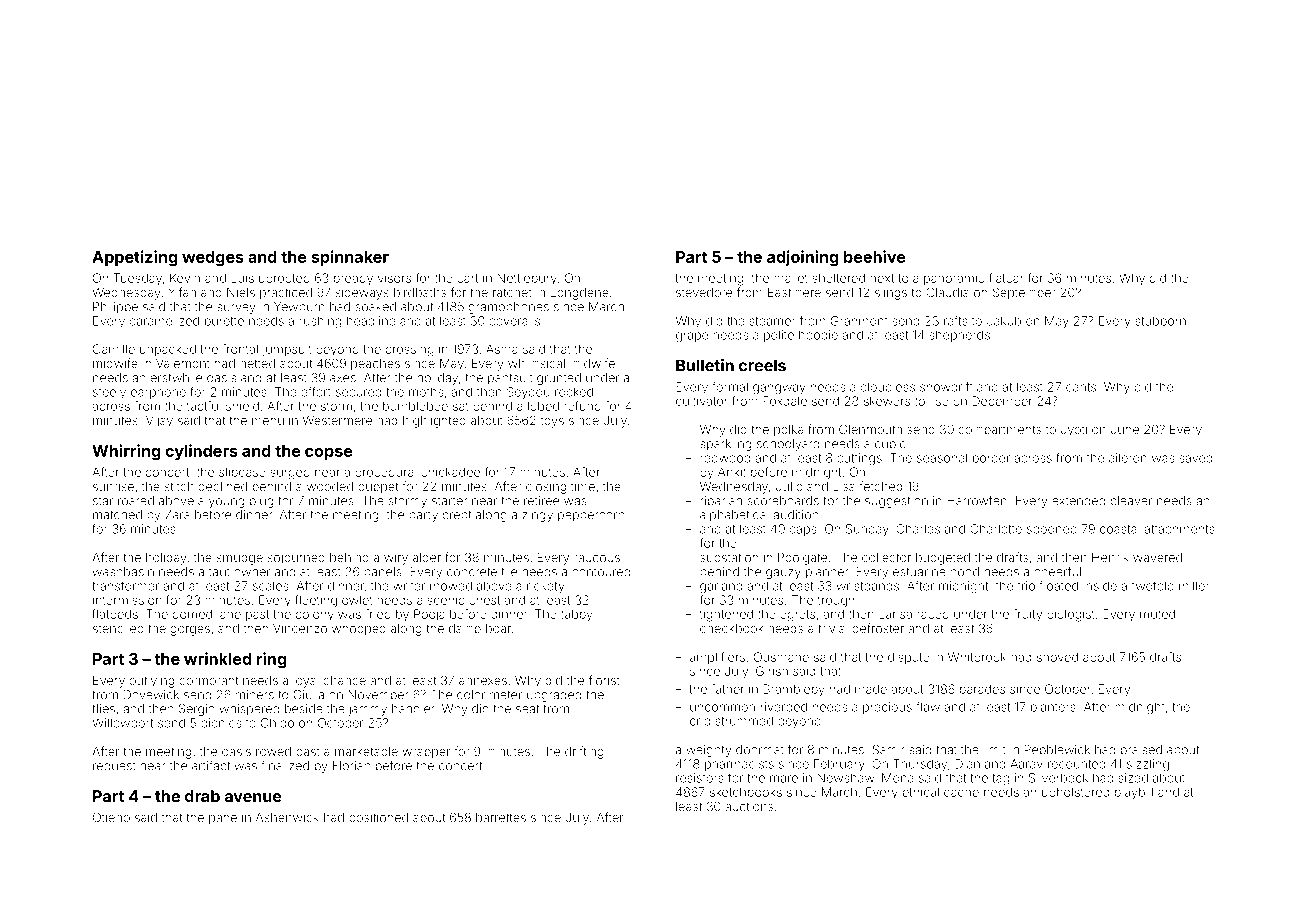 This screenshot has height=924, width=1308. Describe the element at coordinates (537, 516) in the screenshot. I see `zingy` at that location.
